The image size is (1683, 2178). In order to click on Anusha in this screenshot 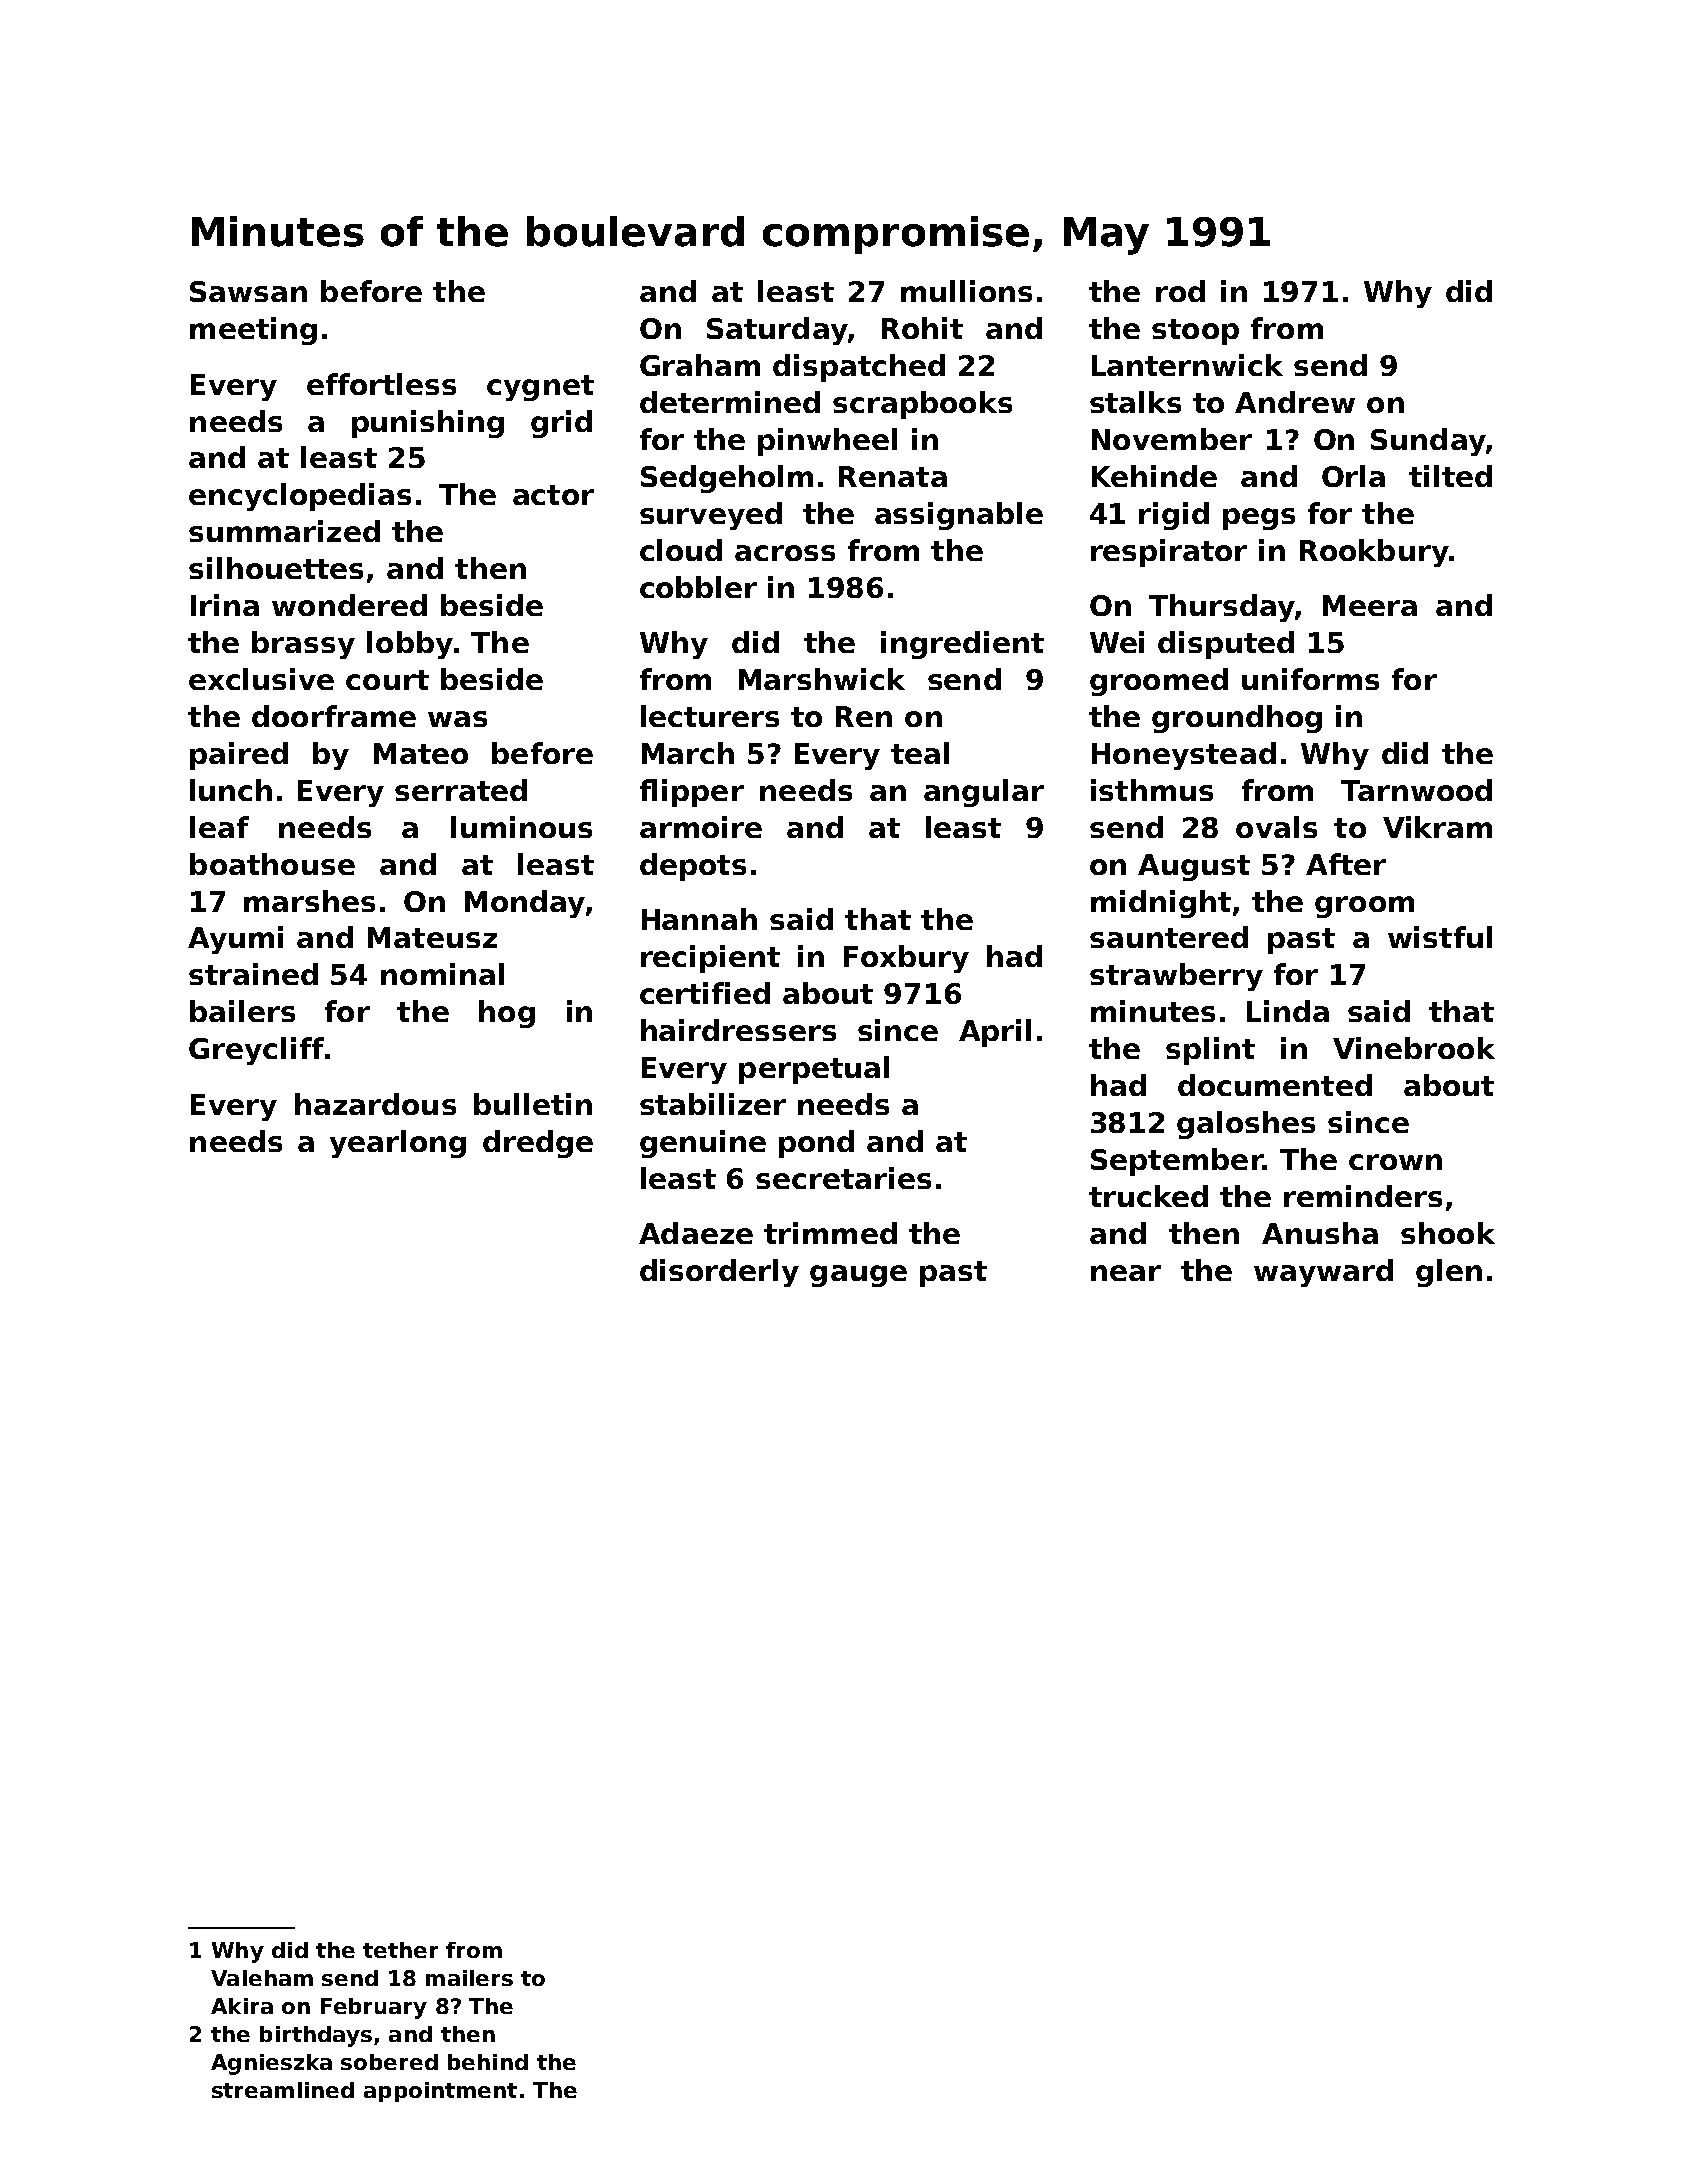, I will do `click(1320, 1233)`.
